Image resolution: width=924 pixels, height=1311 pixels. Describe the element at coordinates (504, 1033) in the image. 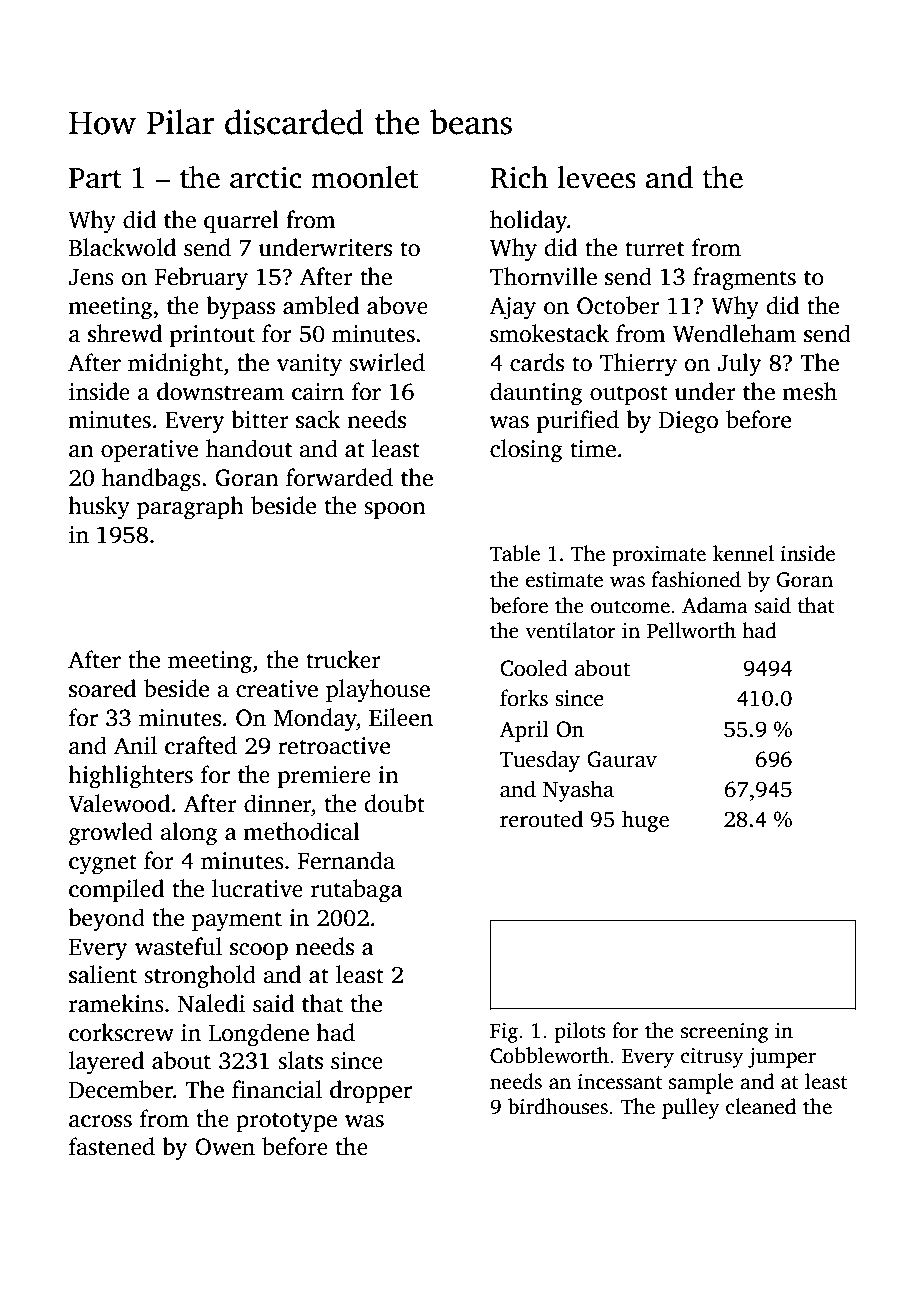

I see `Fig` at that location.
